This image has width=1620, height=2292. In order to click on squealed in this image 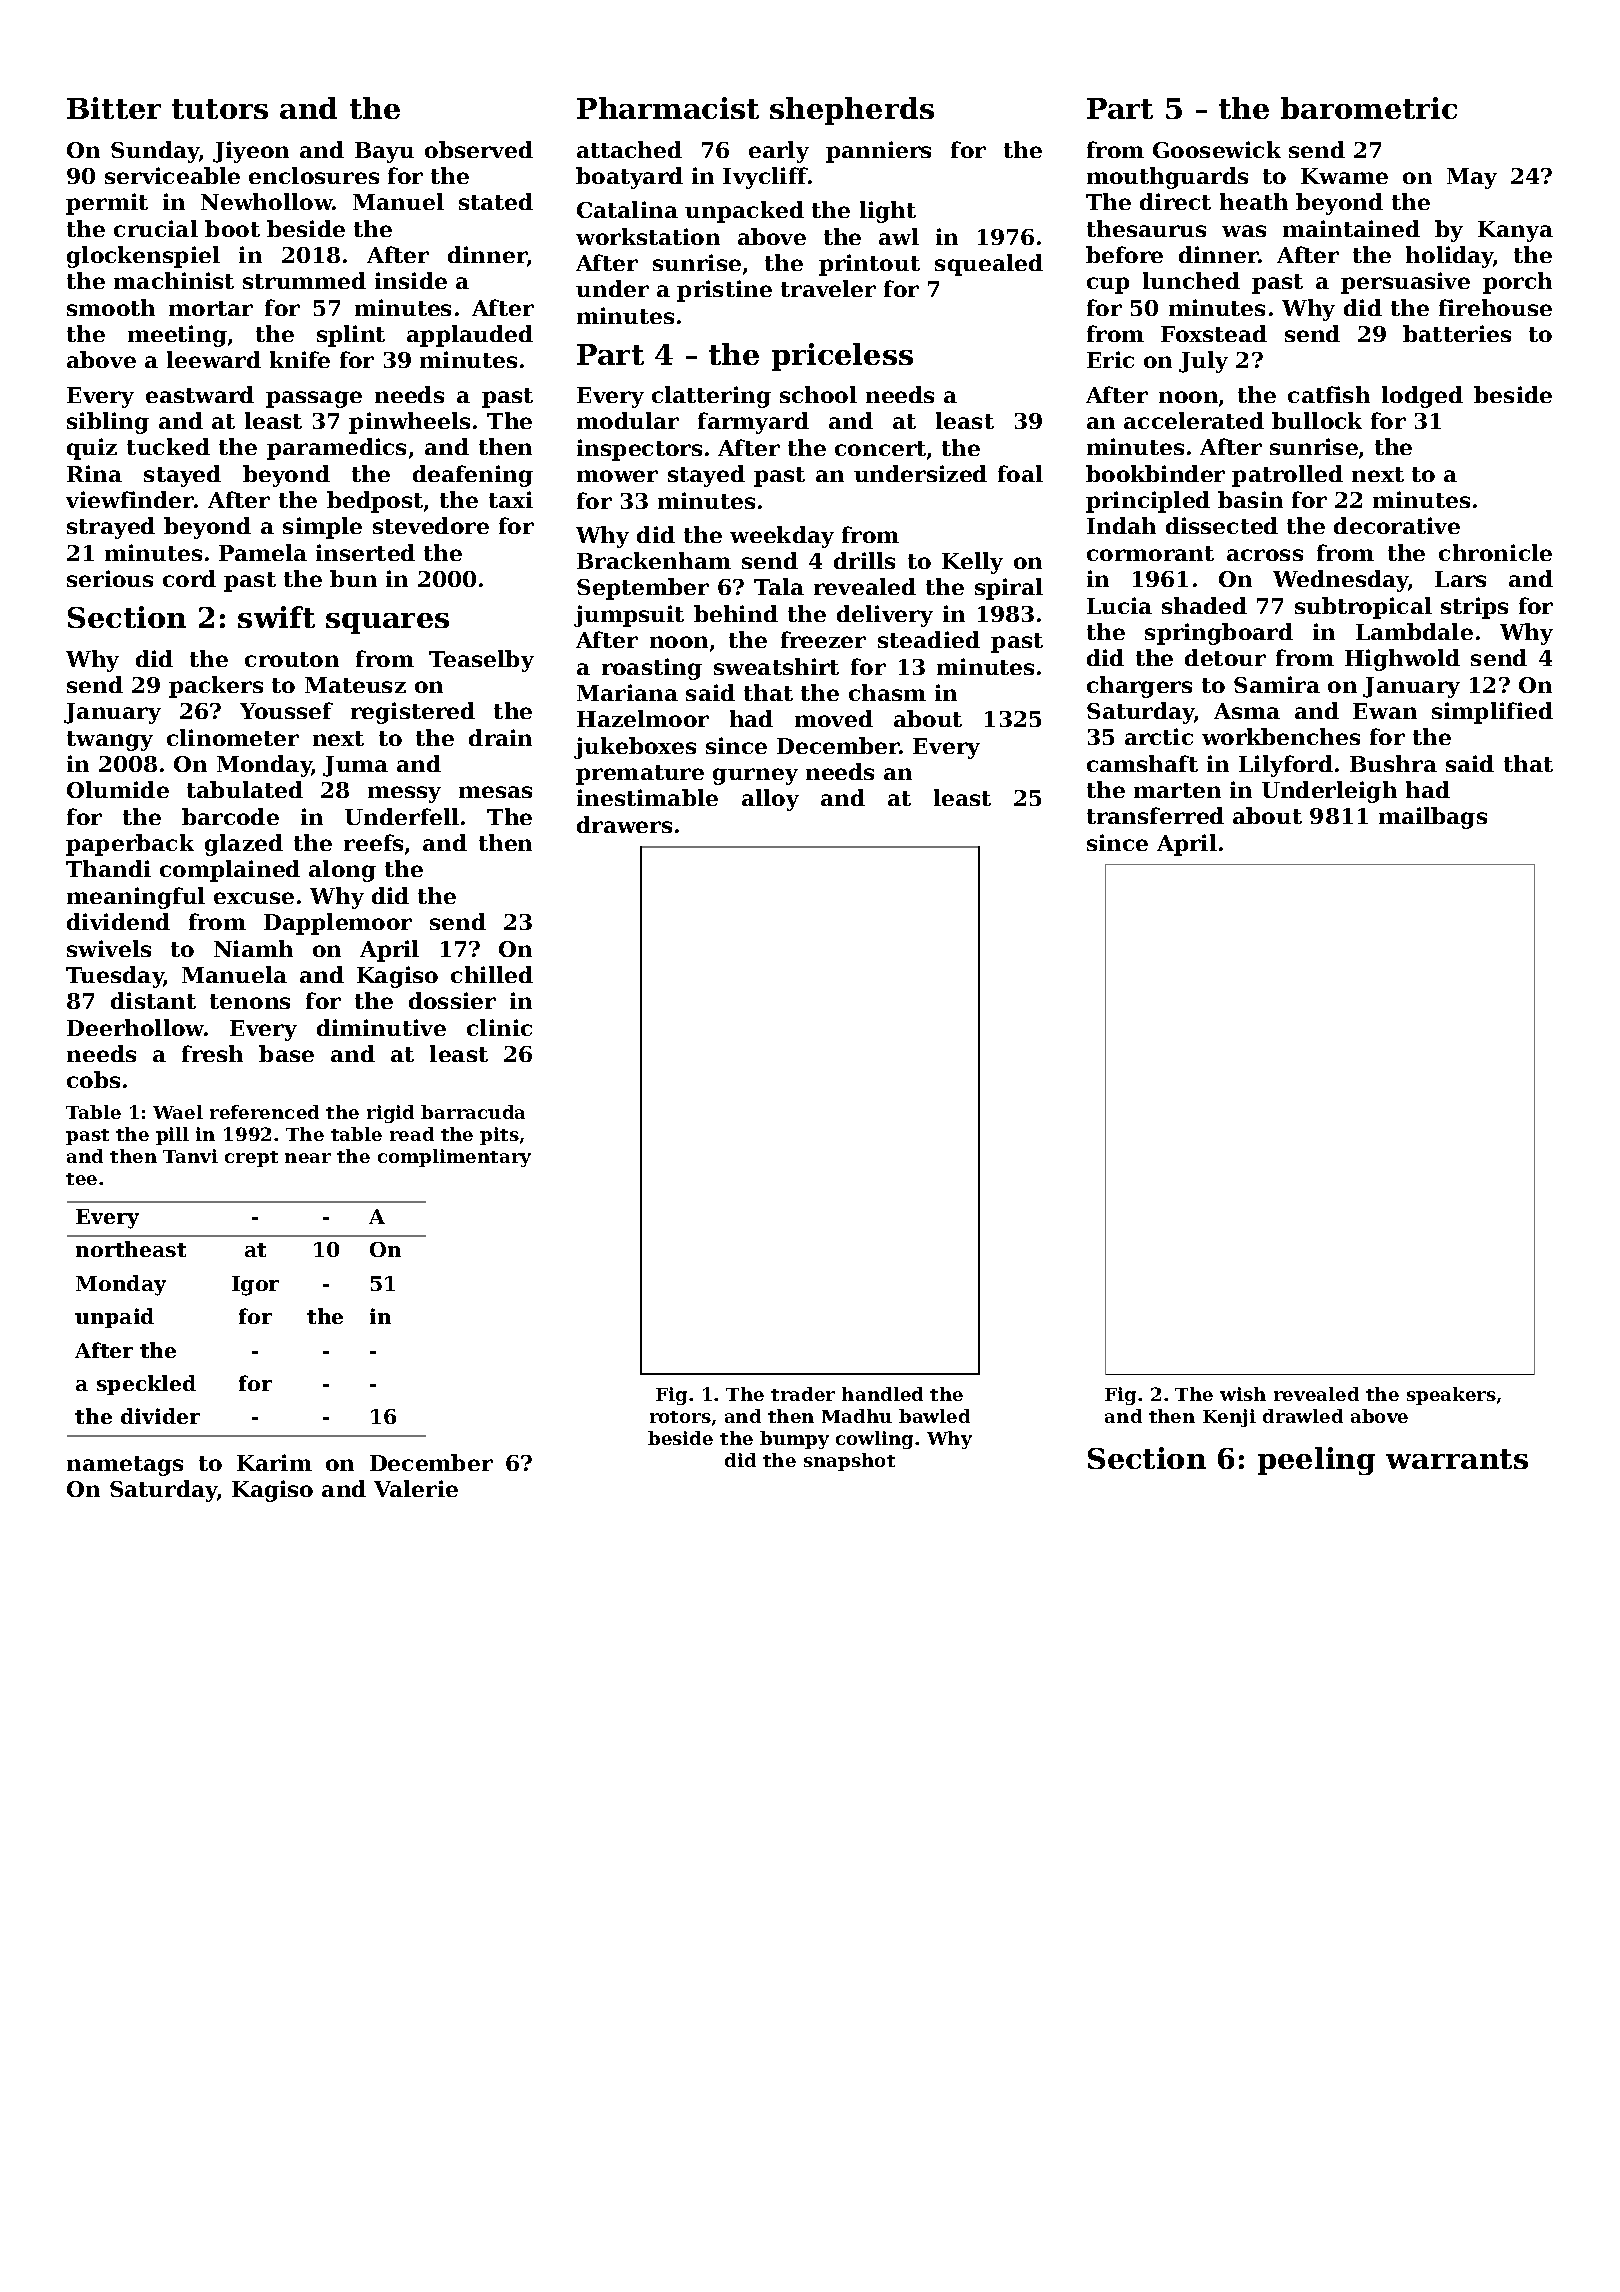, I will do `click(989, 265)`.
